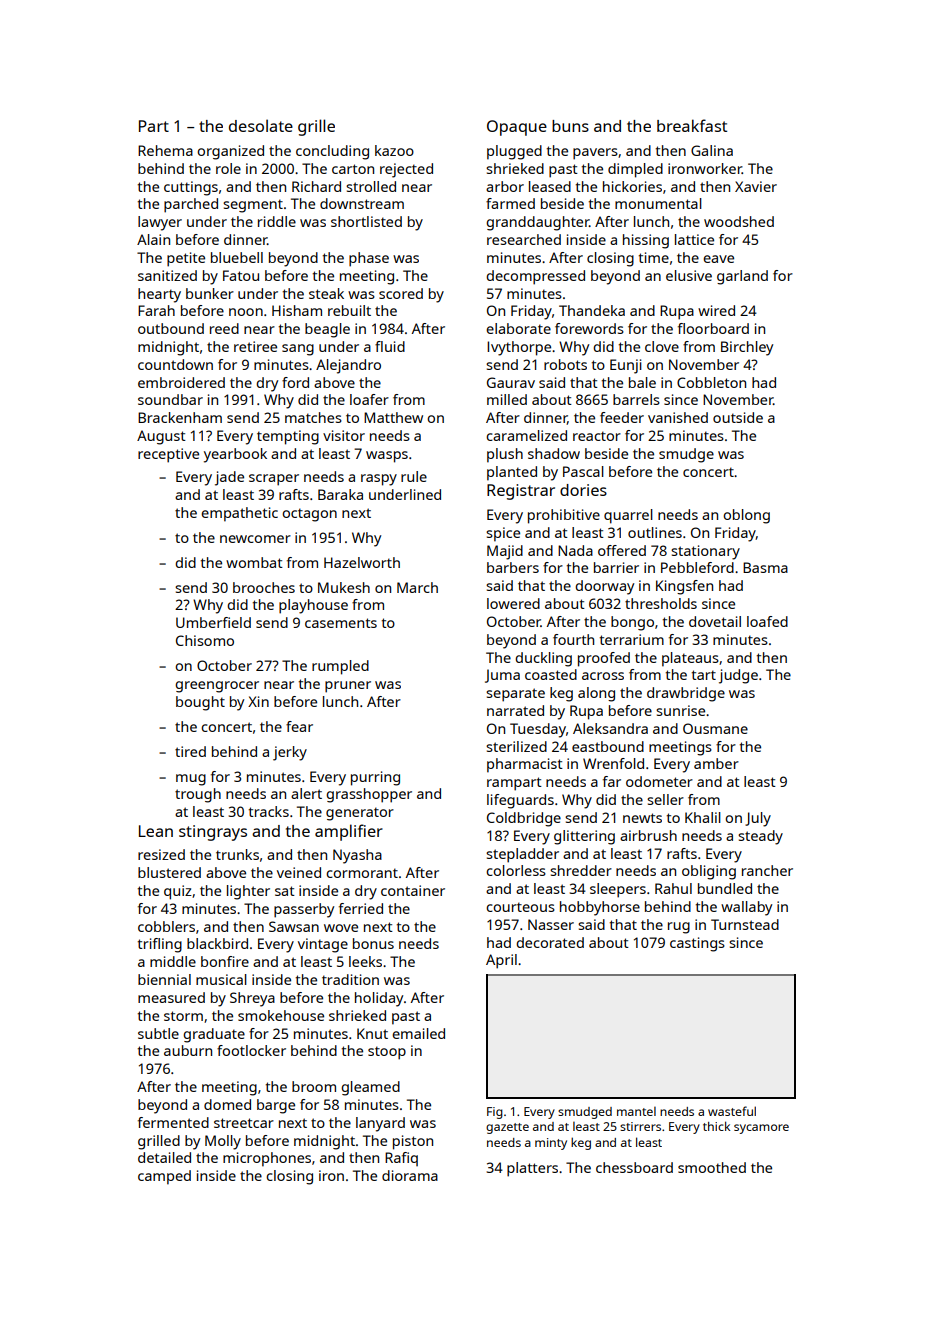 The height and width of the screenshot is (1325, 933). Describe the element at coordinates (703, 817) in the screenshot. I see `Khalil` at that location.
